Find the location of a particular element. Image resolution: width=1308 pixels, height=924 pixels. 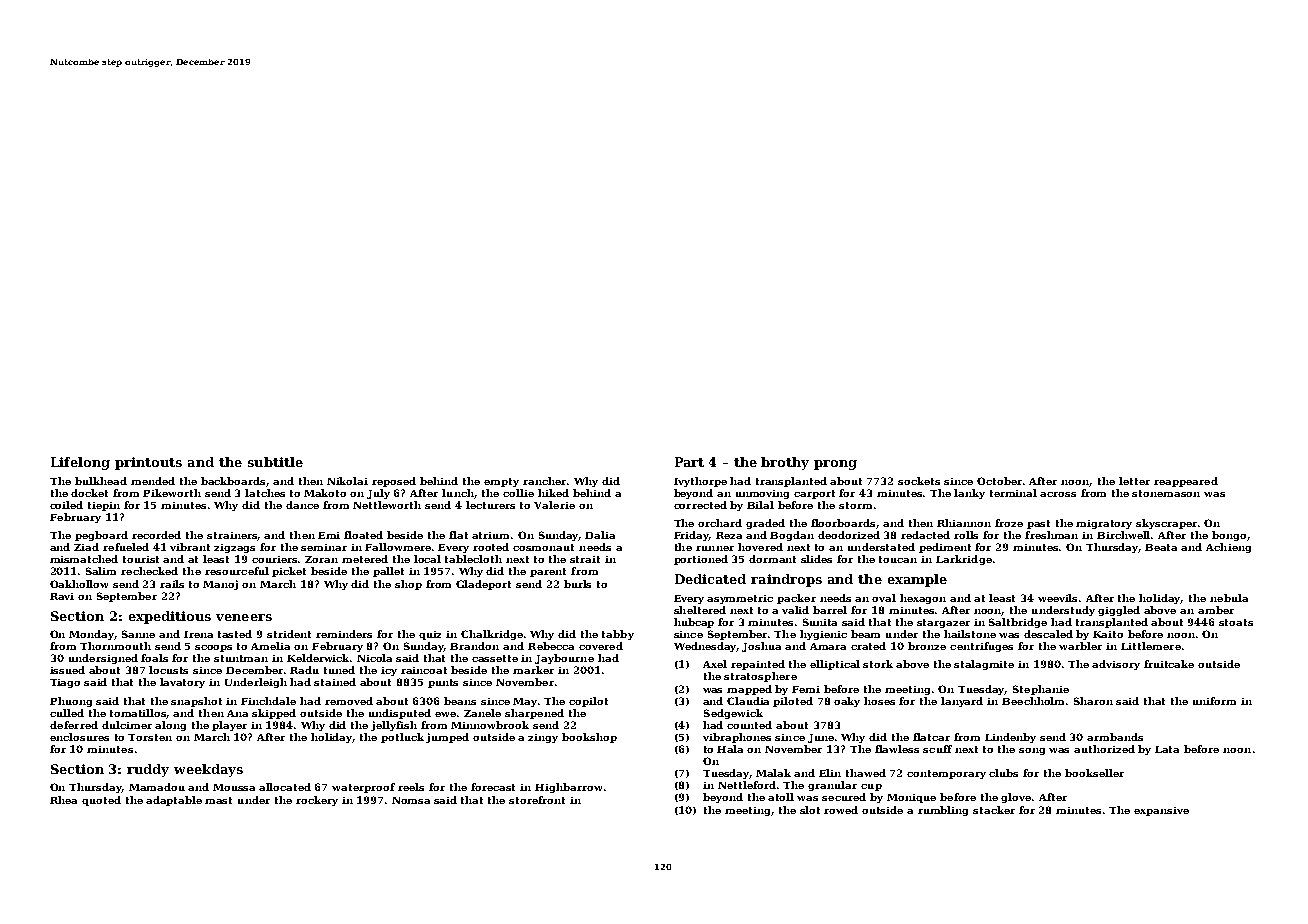

fruitcake is located at coordinates (1169, 664).
